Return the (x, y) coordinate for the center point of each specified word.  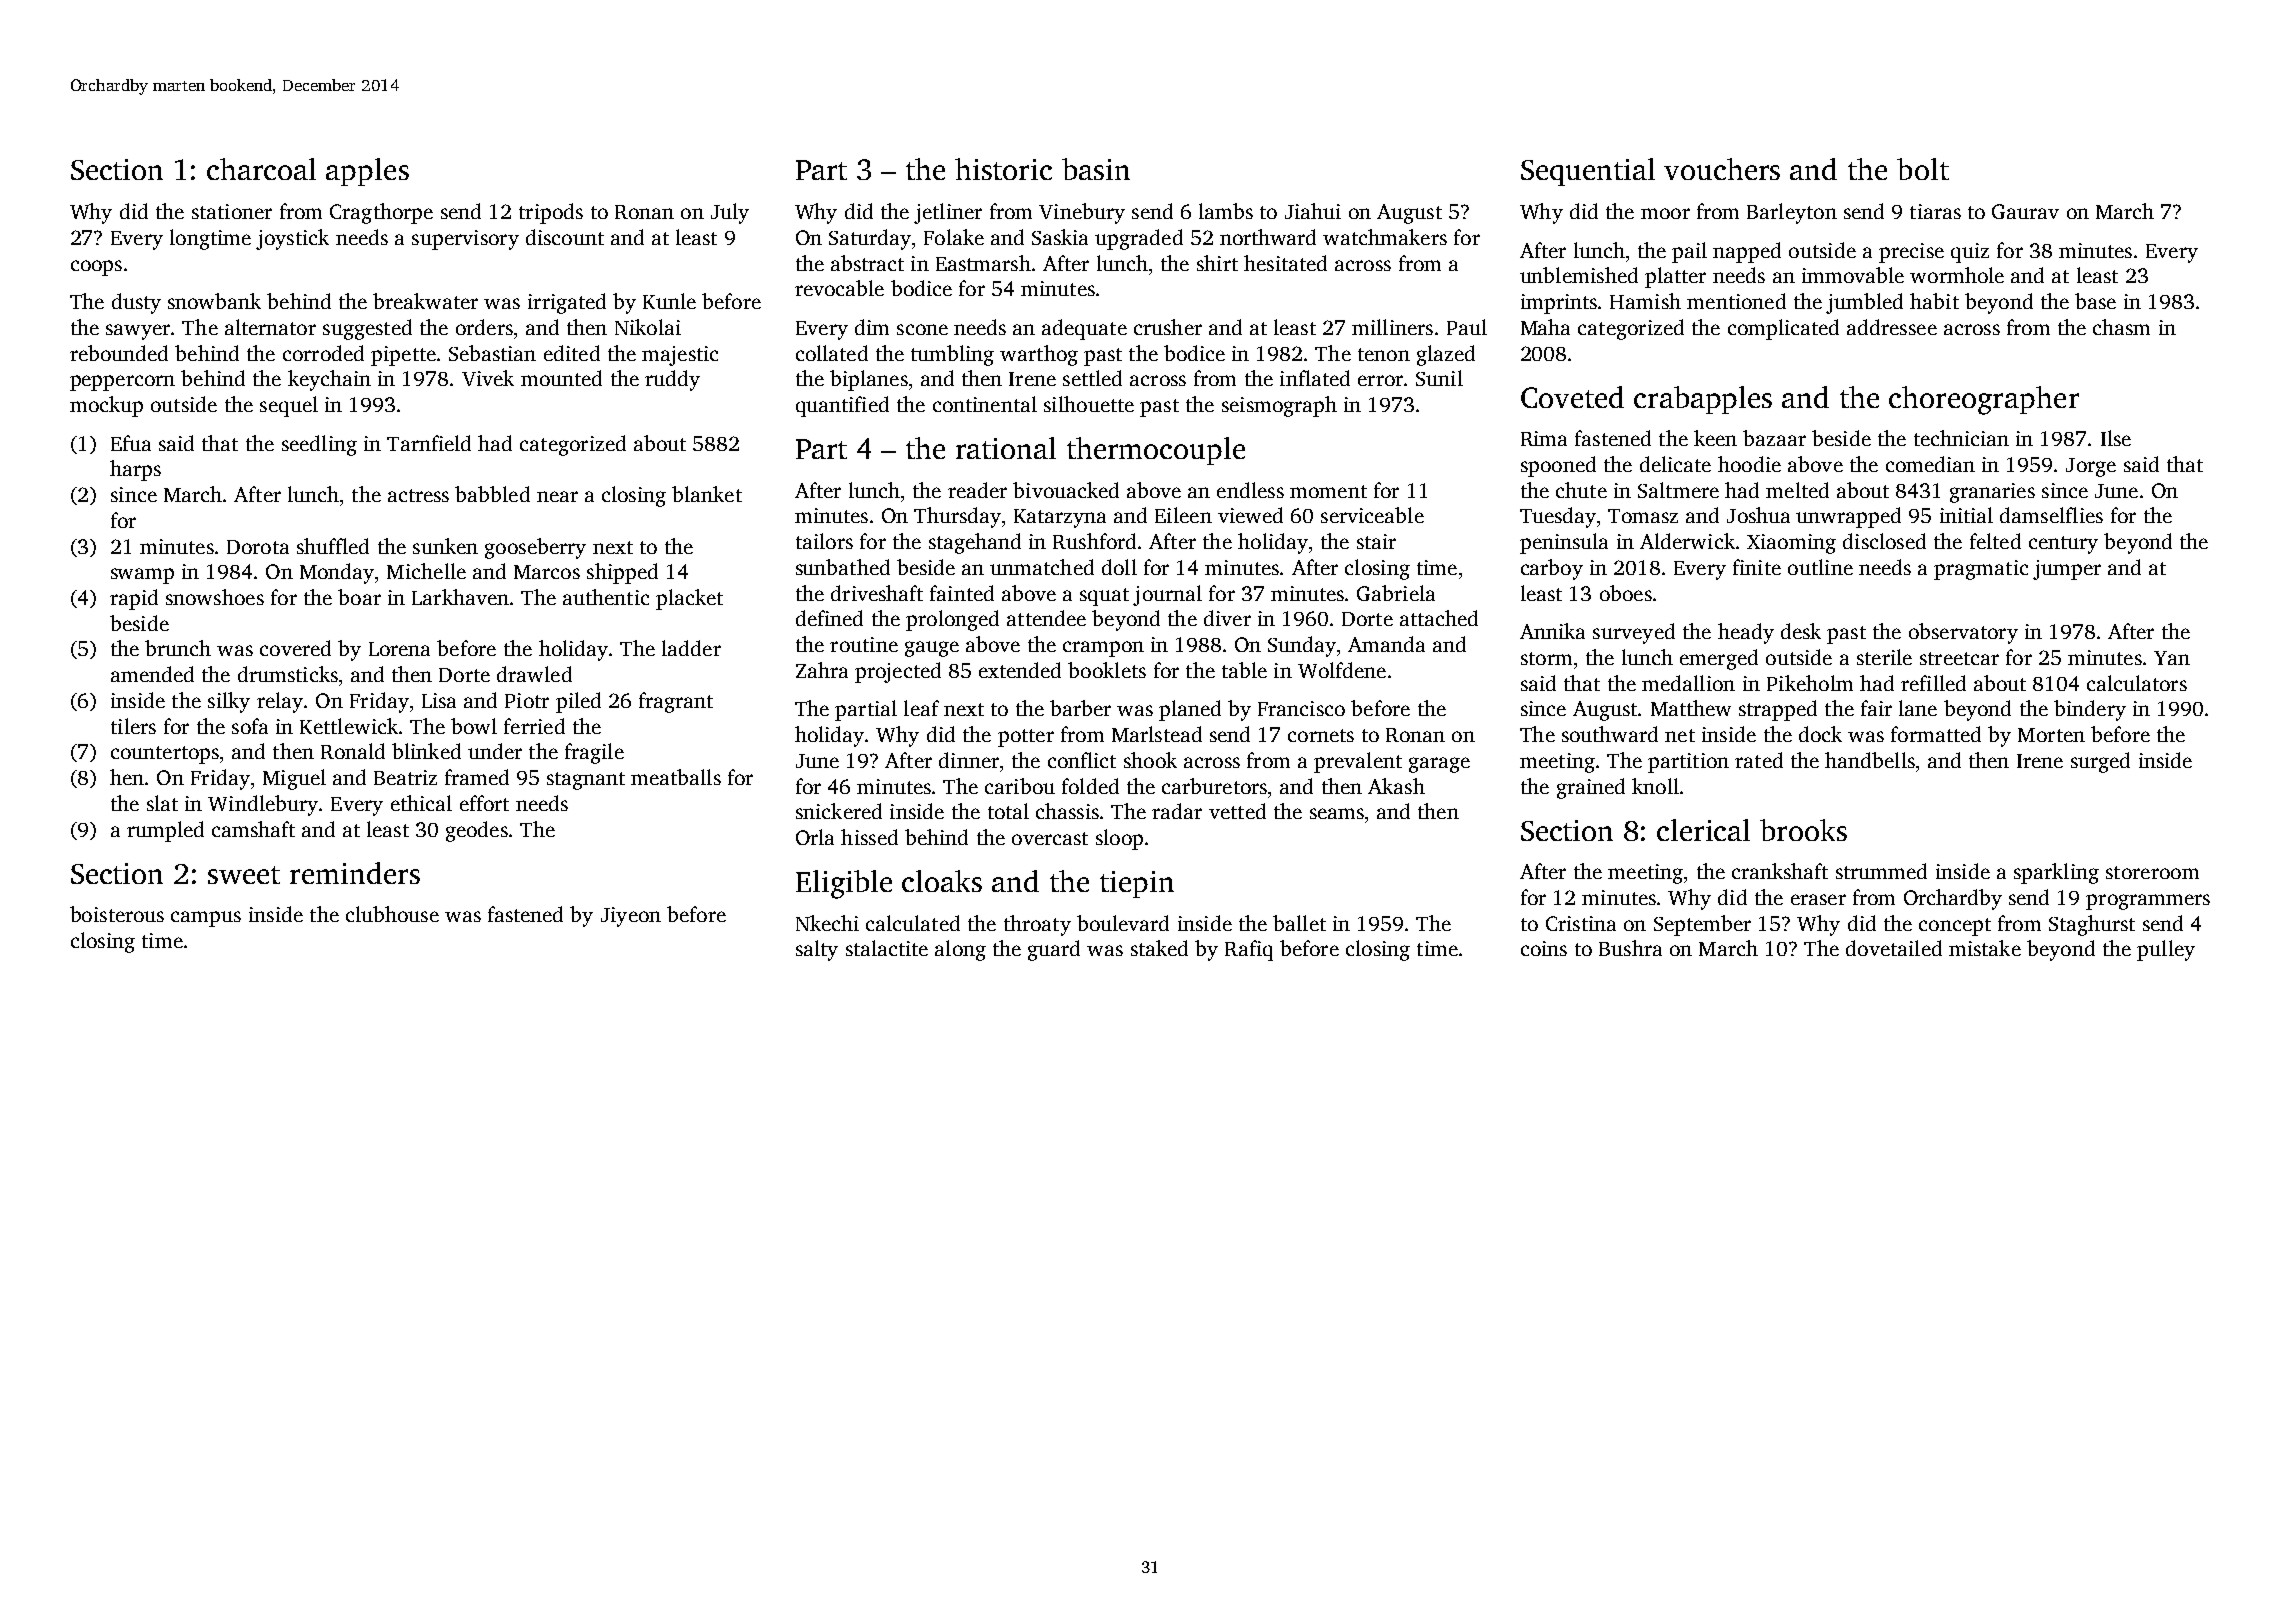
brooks (1803, 830)
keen (1715, 438)
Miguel (294, 779)
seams (1337, 813)
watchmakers (1385, 237)
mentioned (1736, 301)
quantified (842, 406)
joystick (292, 239)
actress (418, 495)
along (960, 950)
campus (206, 919)
